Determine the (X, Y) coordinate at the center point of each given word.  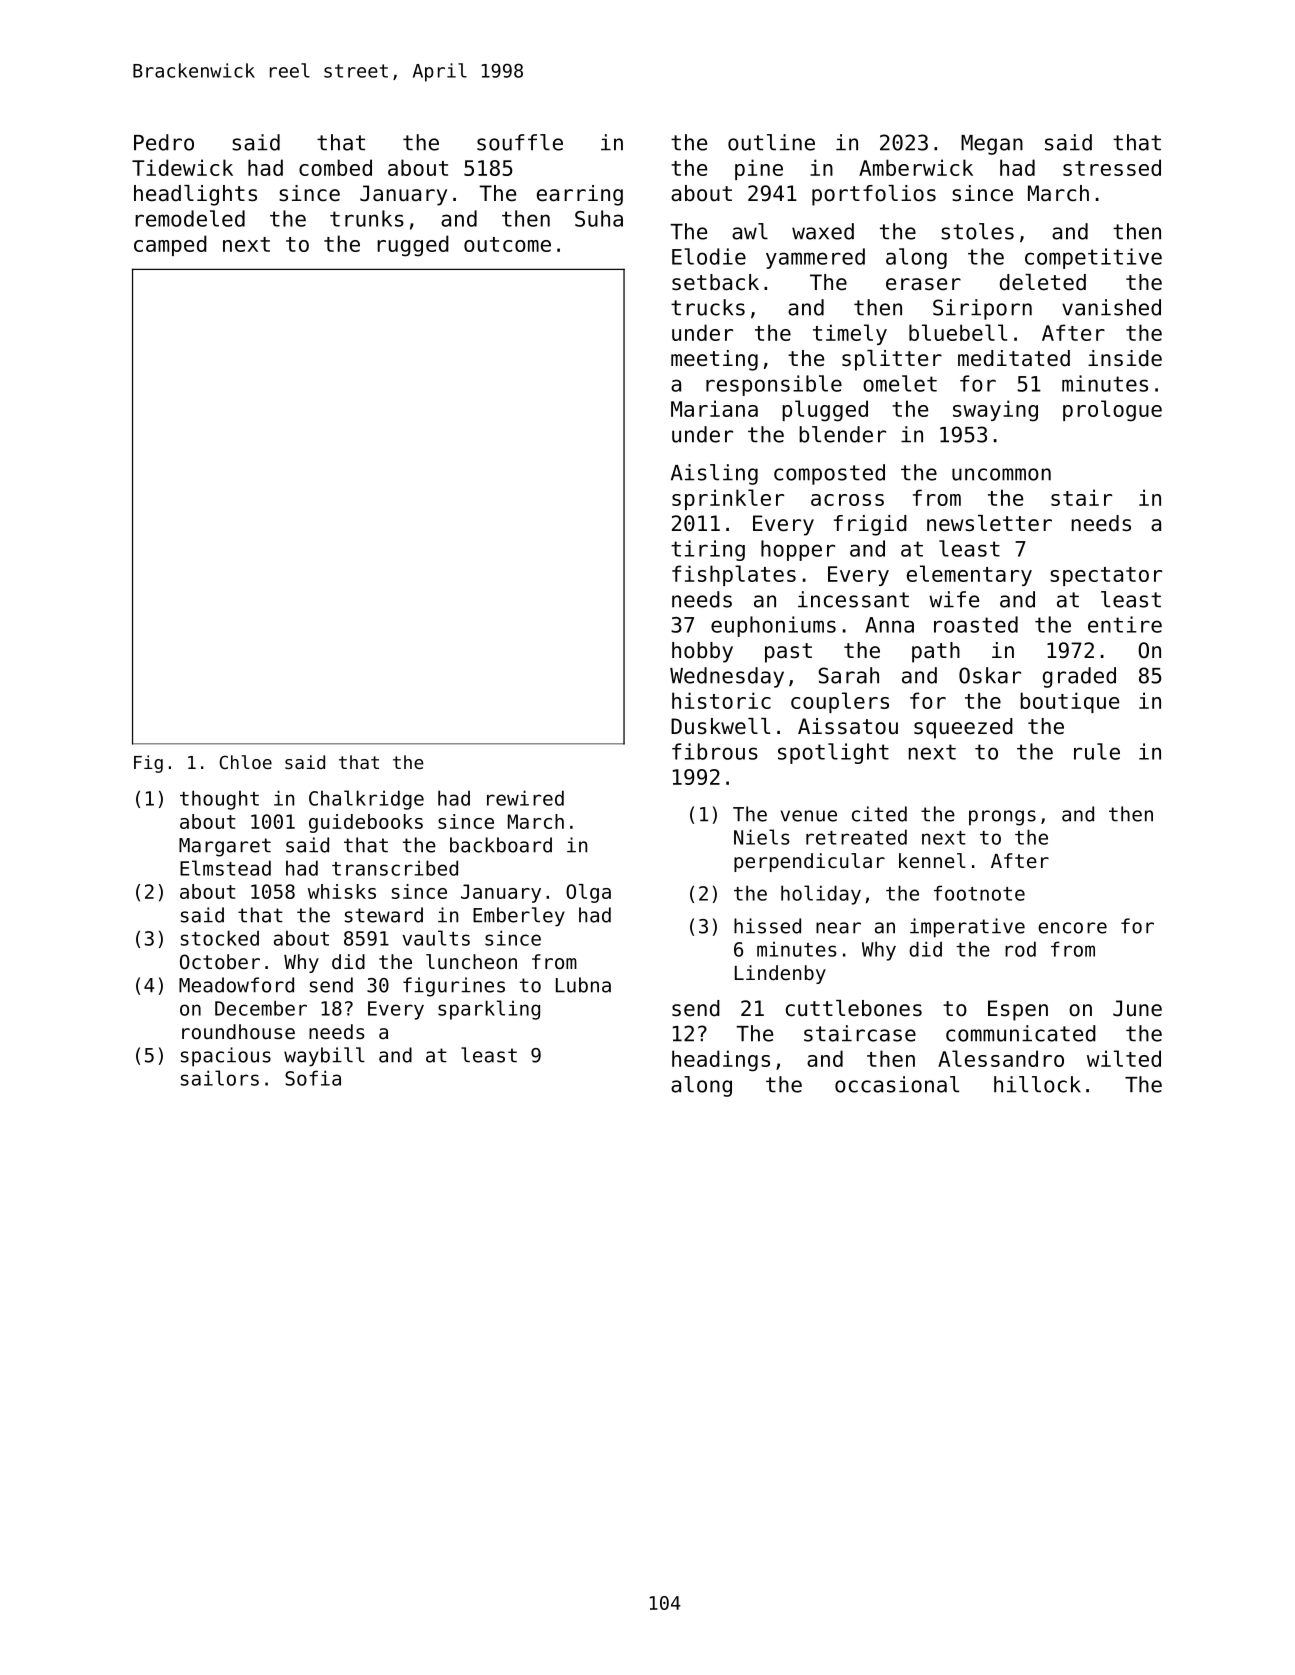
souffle (520, 142)
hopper (798, 550)
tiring (708, 550)
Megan (992, 145)
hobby (702, 652)
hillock (1037, 1084)
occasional (897, 1084)
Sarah (848, 675)
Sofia (313, 1078)
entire (1125, 624)
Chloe (245, 762)
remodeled (190, 218)
